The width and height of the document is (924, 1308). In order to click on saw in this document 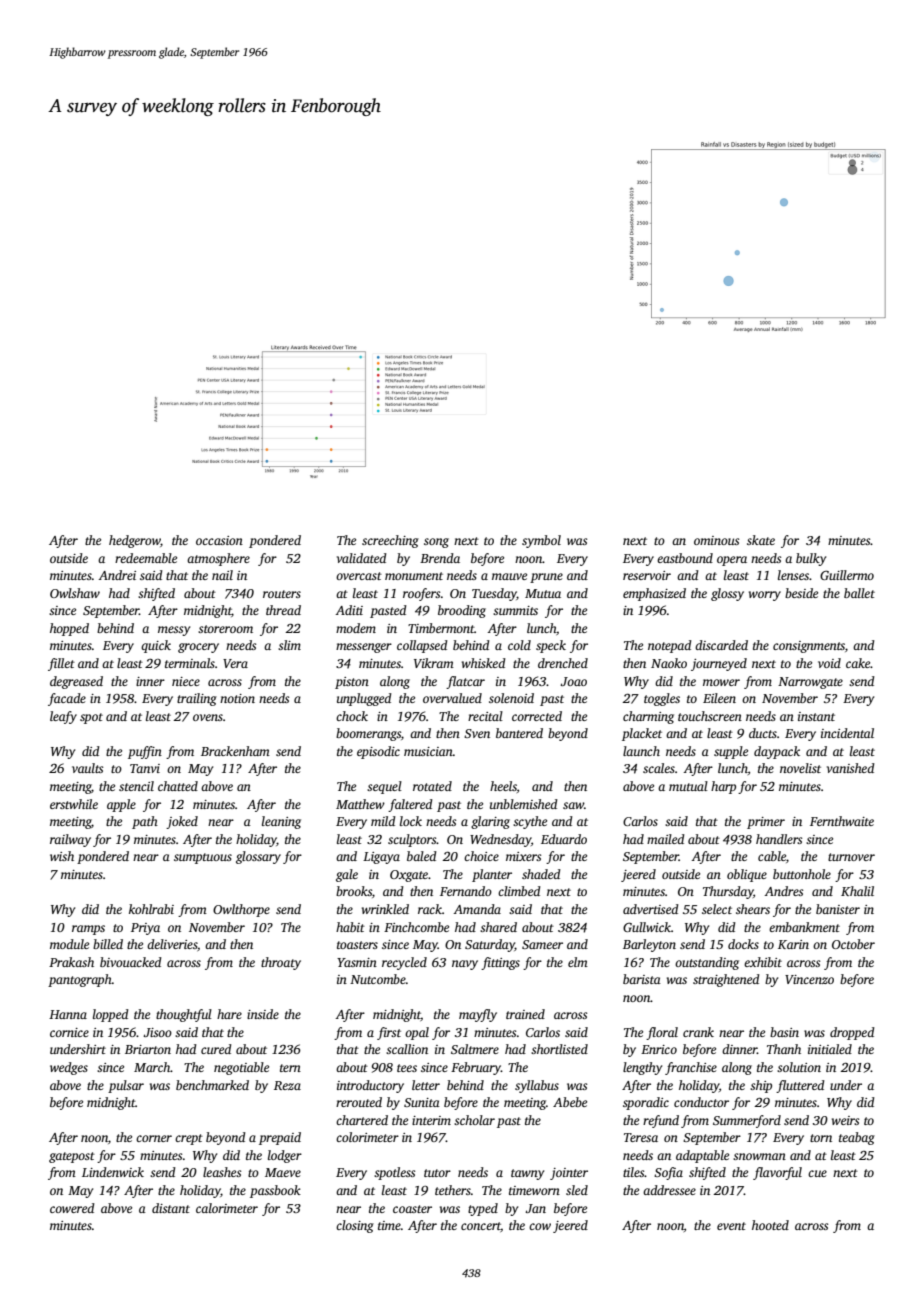, I will do `click(573, 805)`.
